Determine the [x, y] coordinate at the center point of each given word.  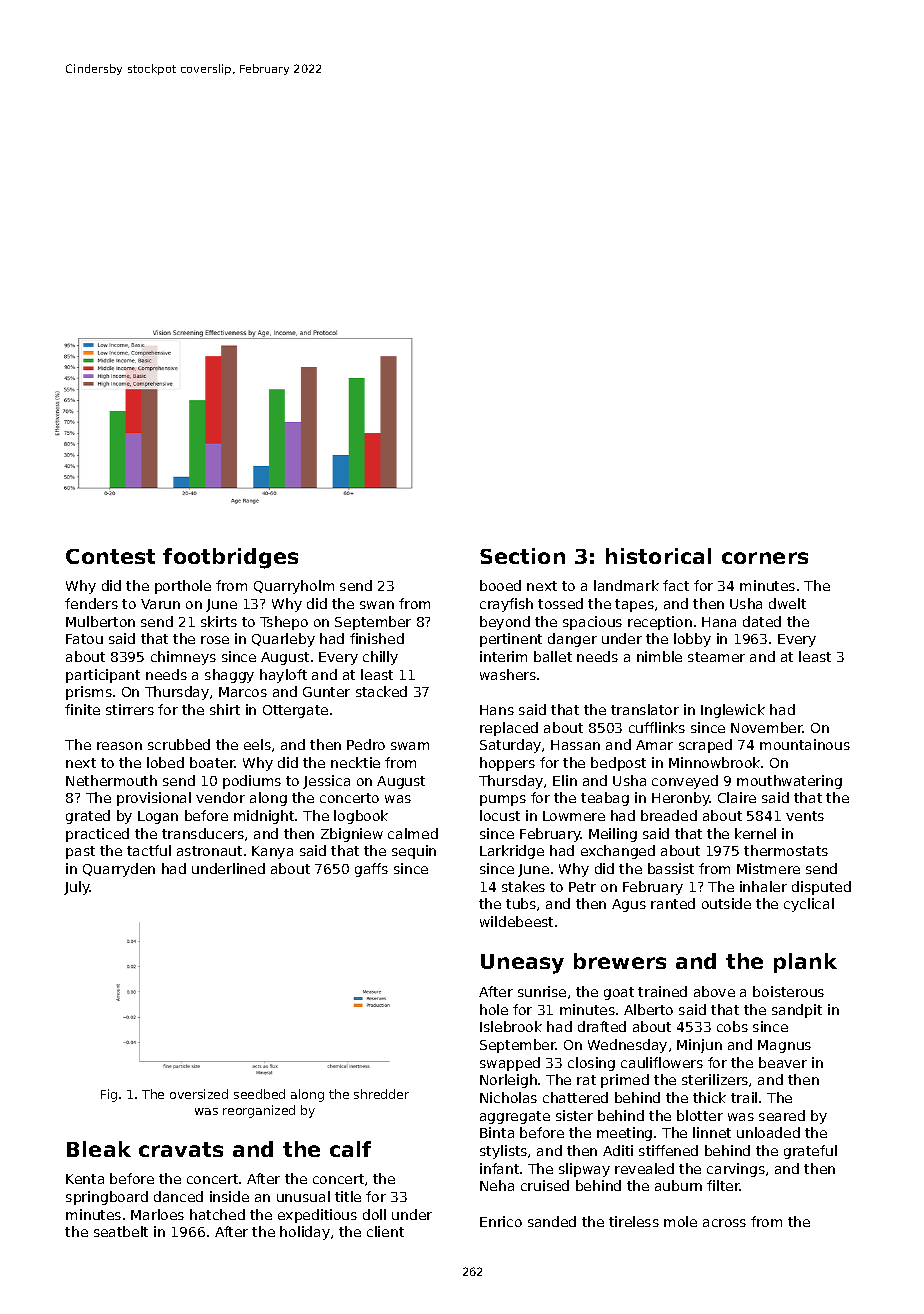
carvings [736, 1170]
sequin [414, 852]
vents [805, 816]
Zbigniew [352, 835]
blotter [700, 1115]
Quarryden [119, 870]
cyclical [809, 905]
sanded [552, 1221]
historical [658, 556]
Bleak [99, 1149]
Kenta [85, 1179]
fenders [91, 603]
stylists [503, 1152]
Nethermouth [111, 780]
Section [522, 556]
